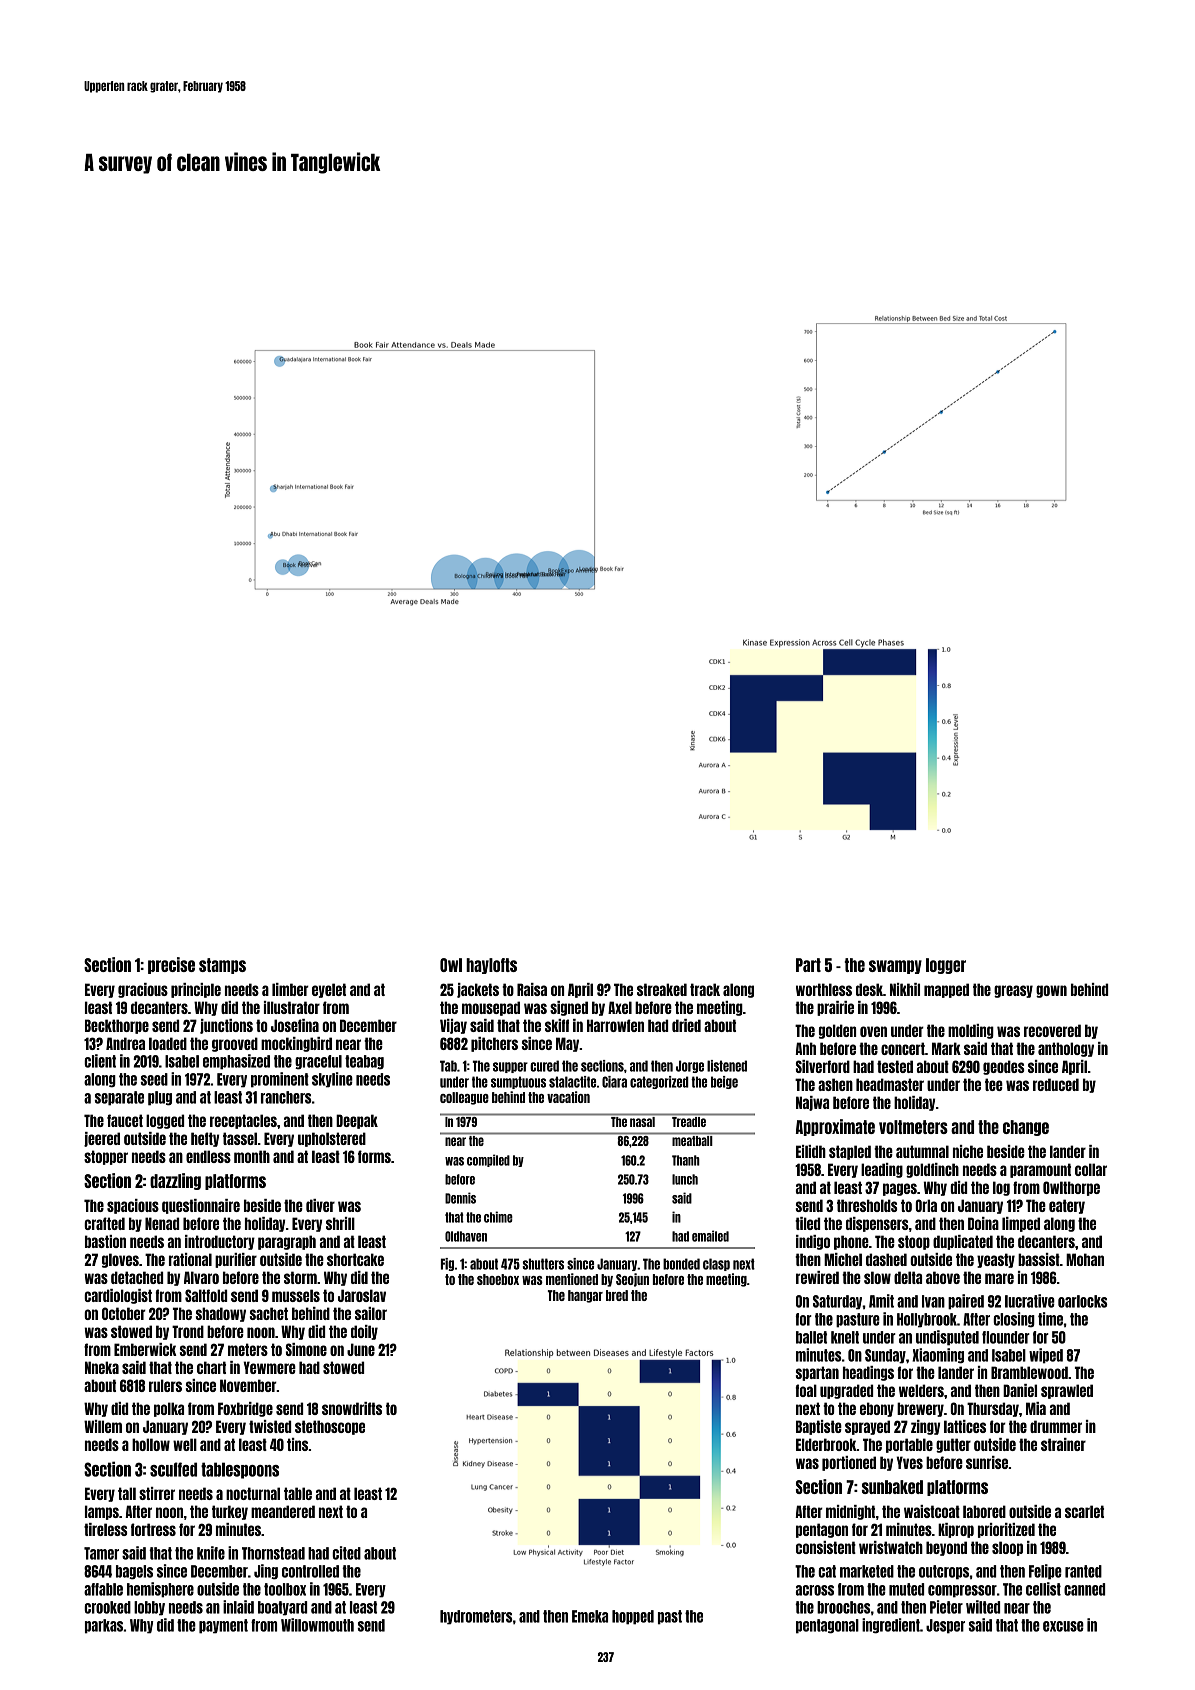 The height and width of the screenshot is (1690, 1195). Describe the element at coordinates (590, 1616) in the screenshot. I see `Emeka` at that location.
